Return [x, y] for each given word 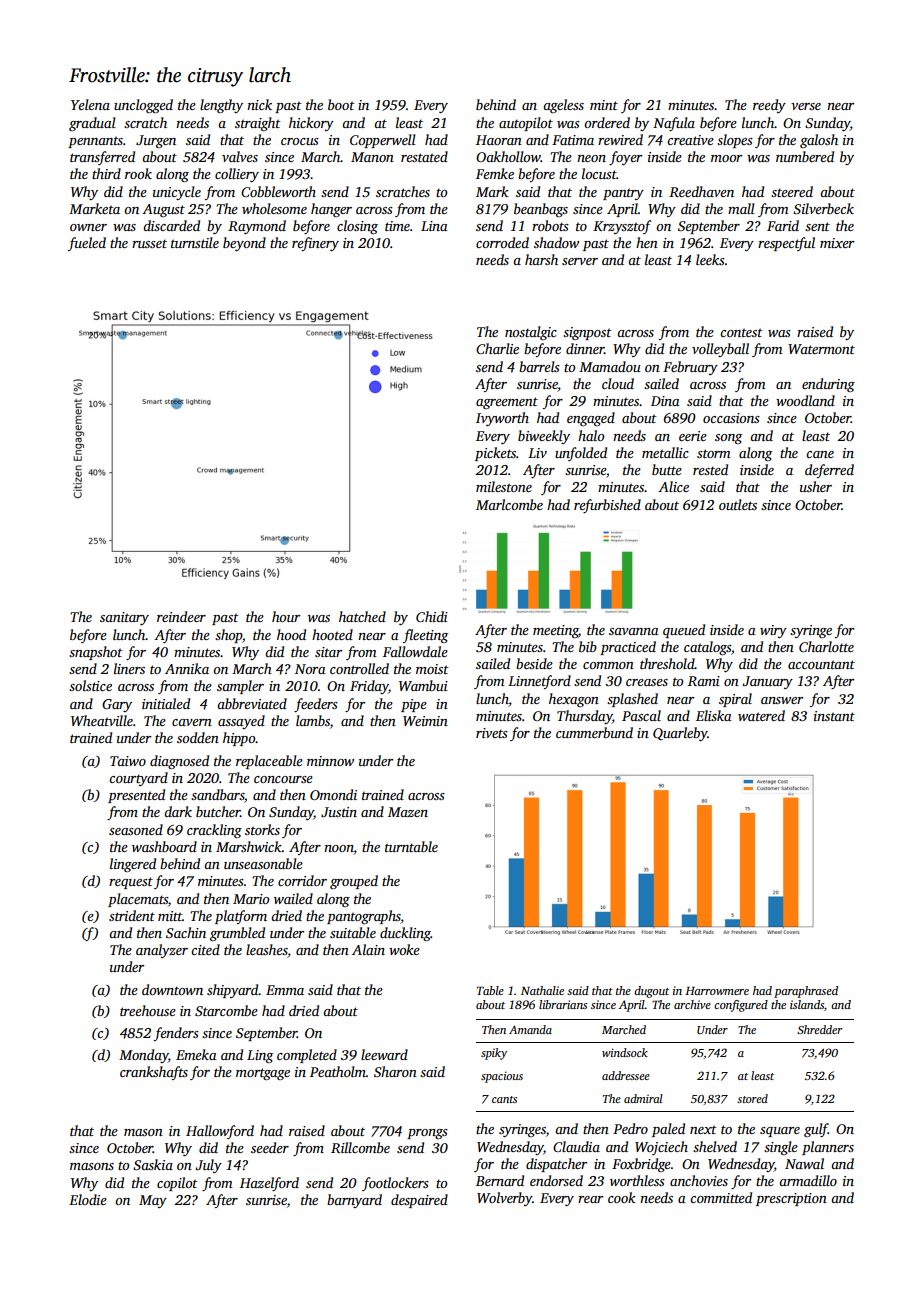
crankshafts [154, 1073]
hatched [362, 616]
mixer [837, 243]
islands [807, 1004]
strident [132, 915]
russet [149, 243]
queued [684, 631]
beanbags [541, 210]
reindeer [181, 616]
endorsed [556, 1180]
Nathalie [542, 990]
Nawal [804, 1163]
